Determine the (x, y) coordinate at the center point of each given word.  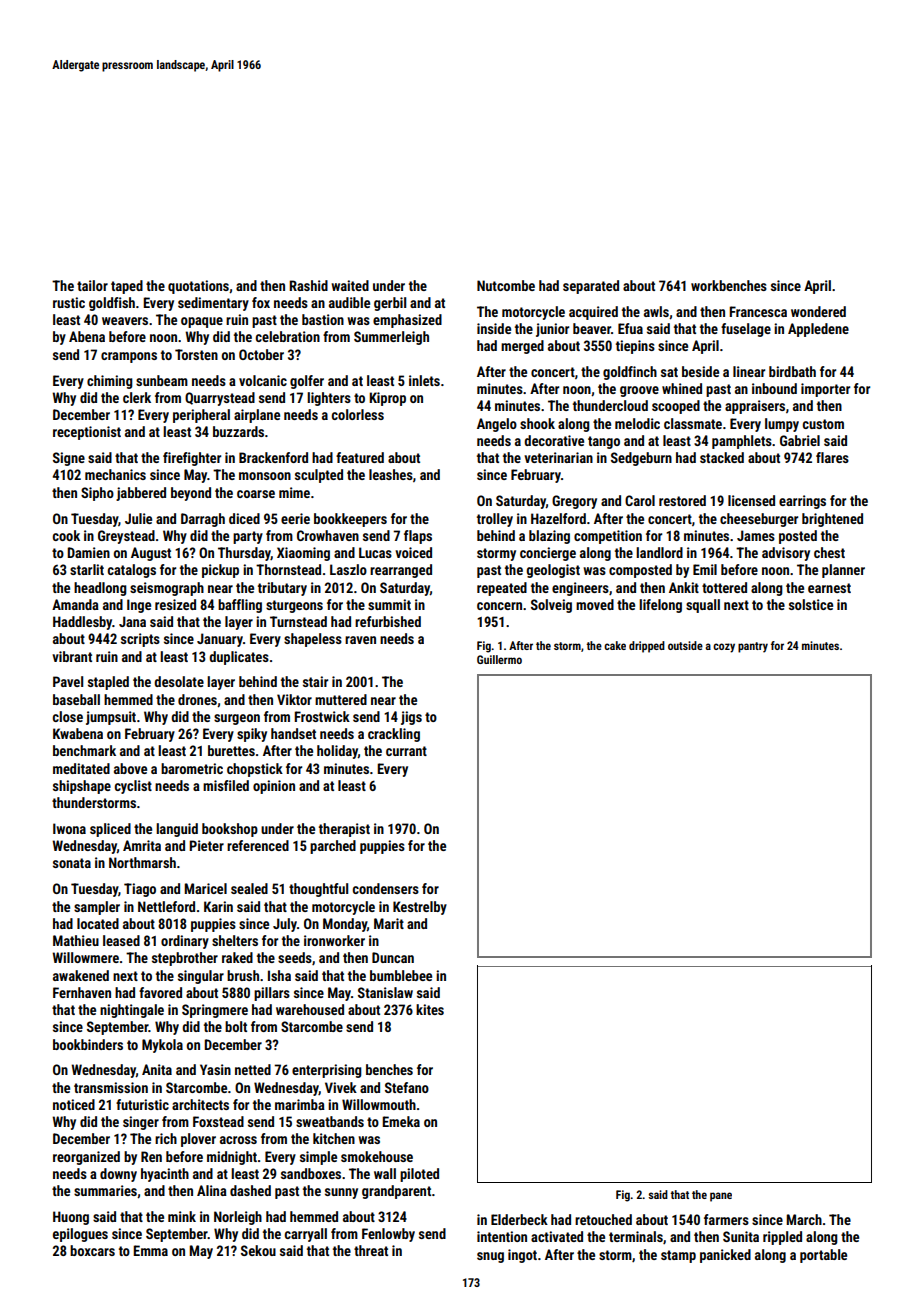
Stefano (407, 1087)
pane (721, 1197)
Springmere (215, 1011)
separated (591, 287)
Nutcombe (506, 285)
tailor (92, 285)
